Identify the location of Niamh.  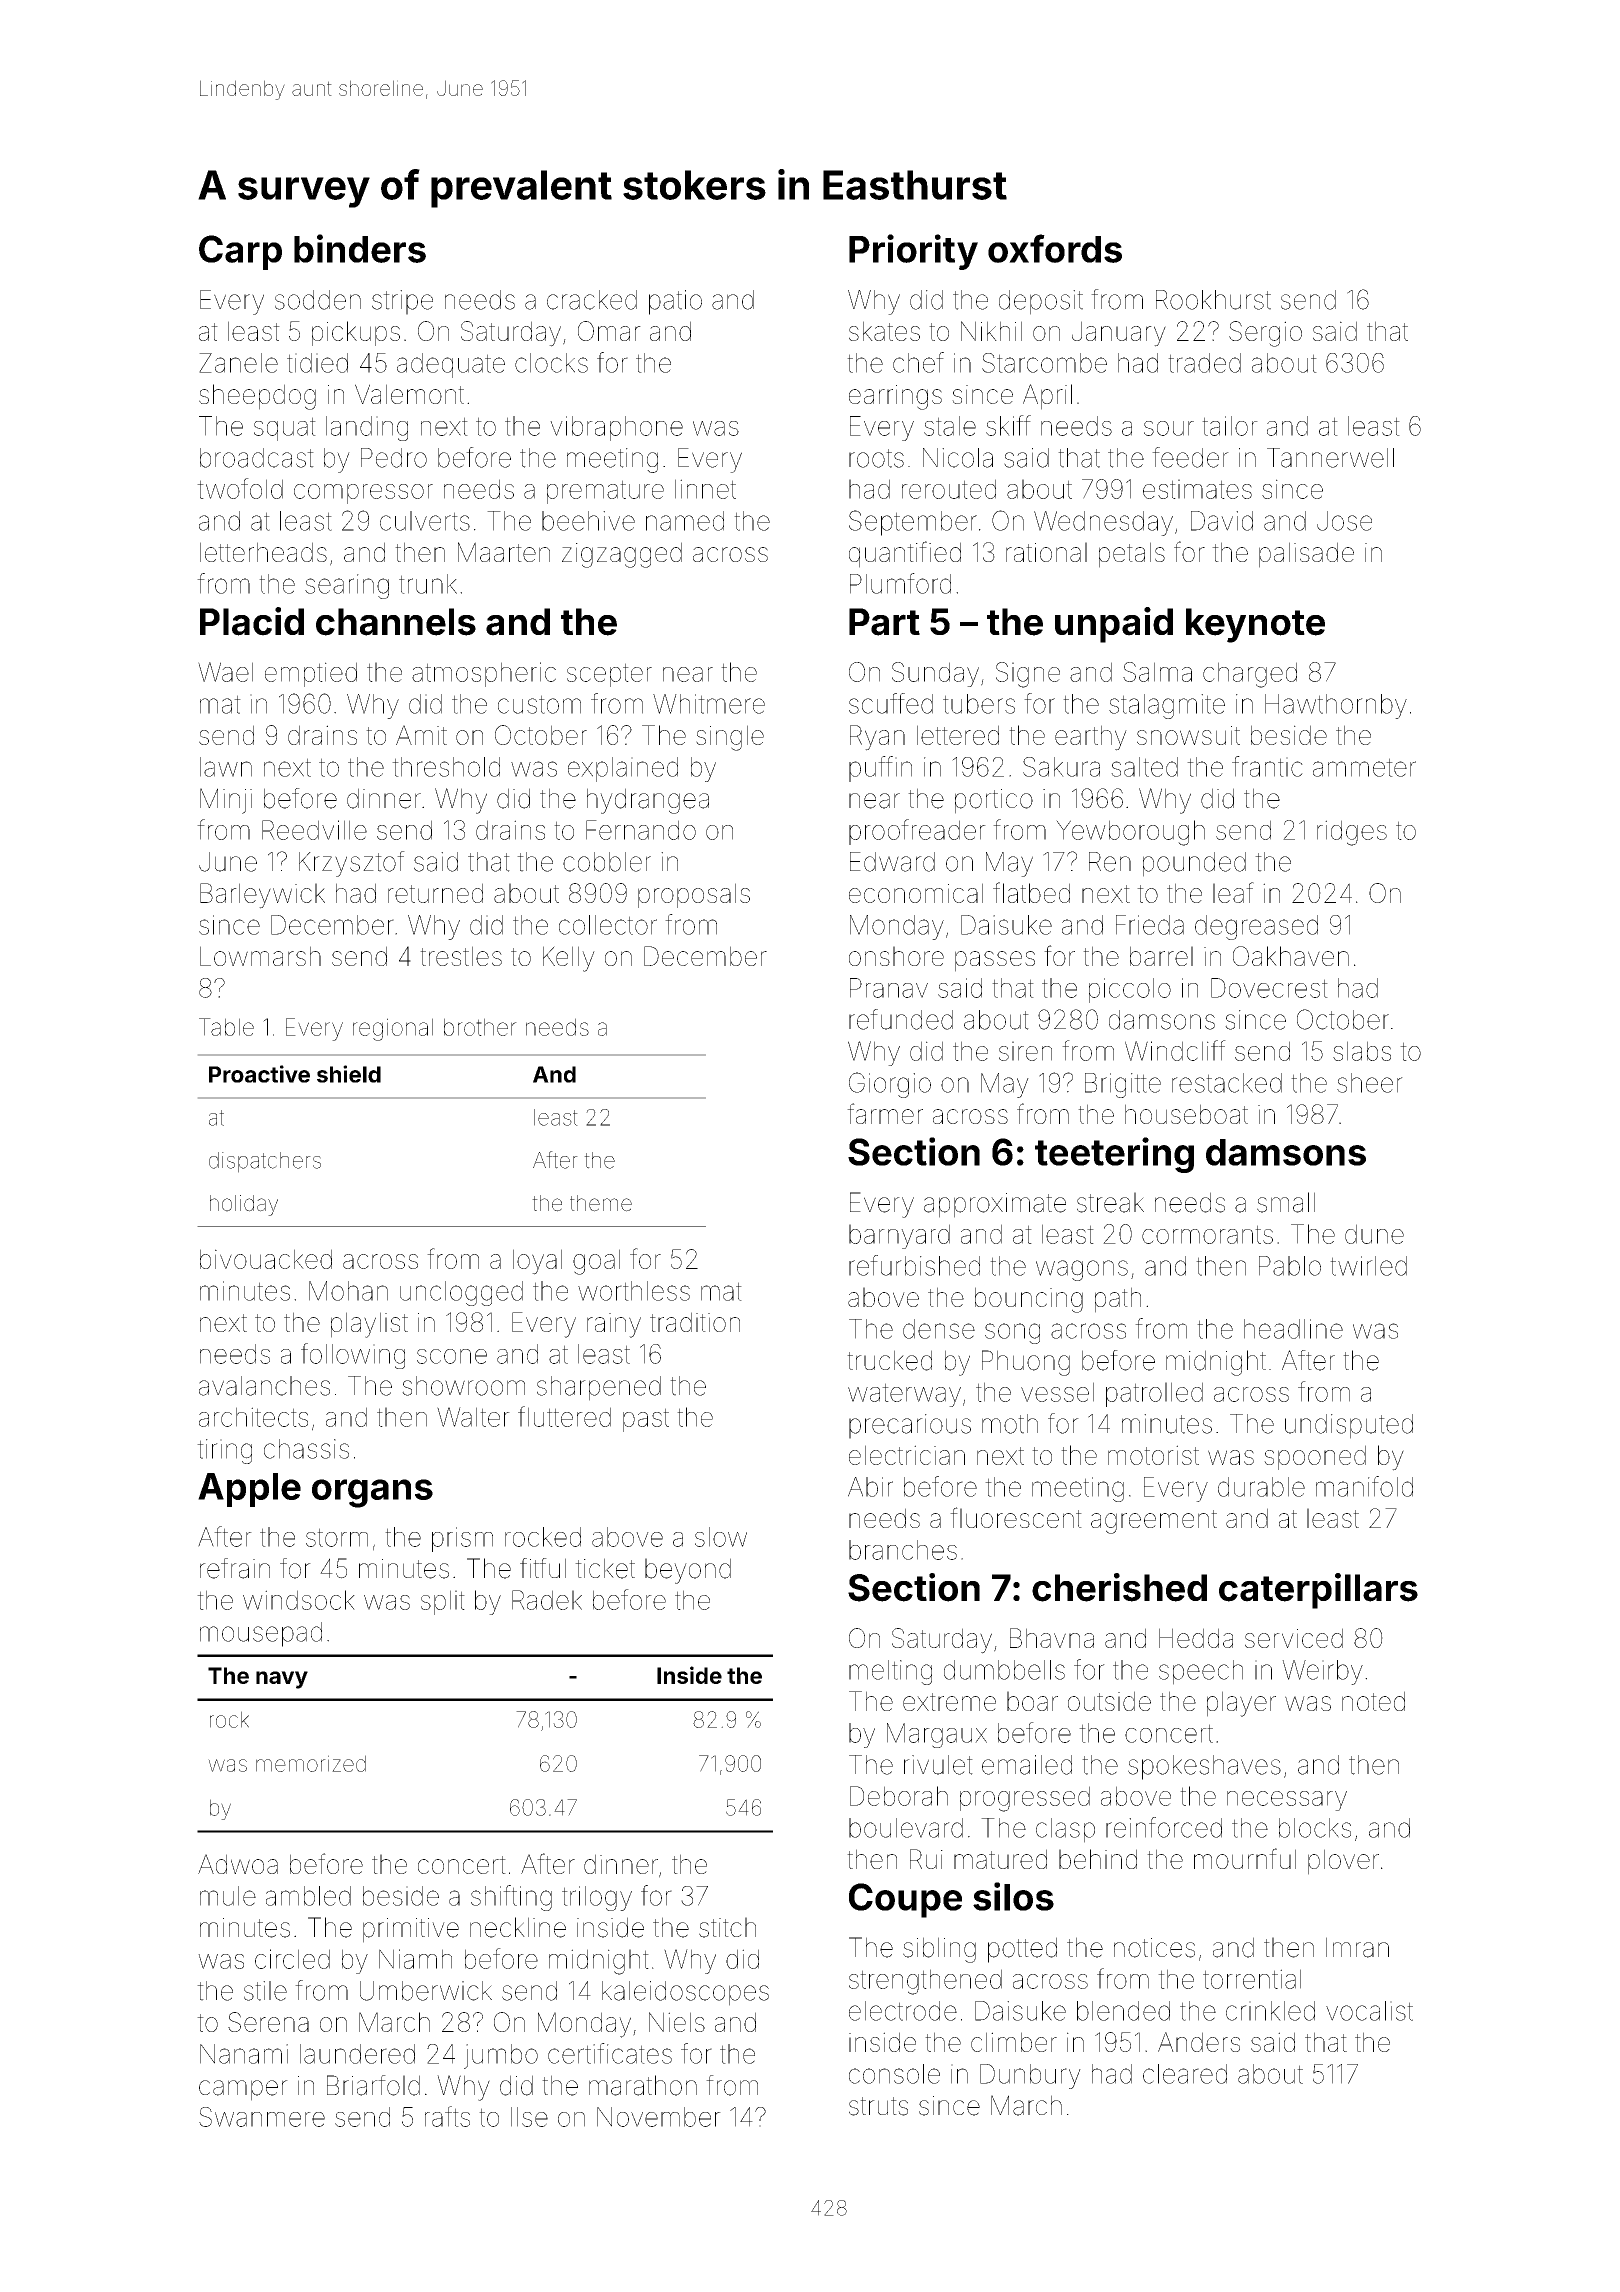
(415, 1959).
